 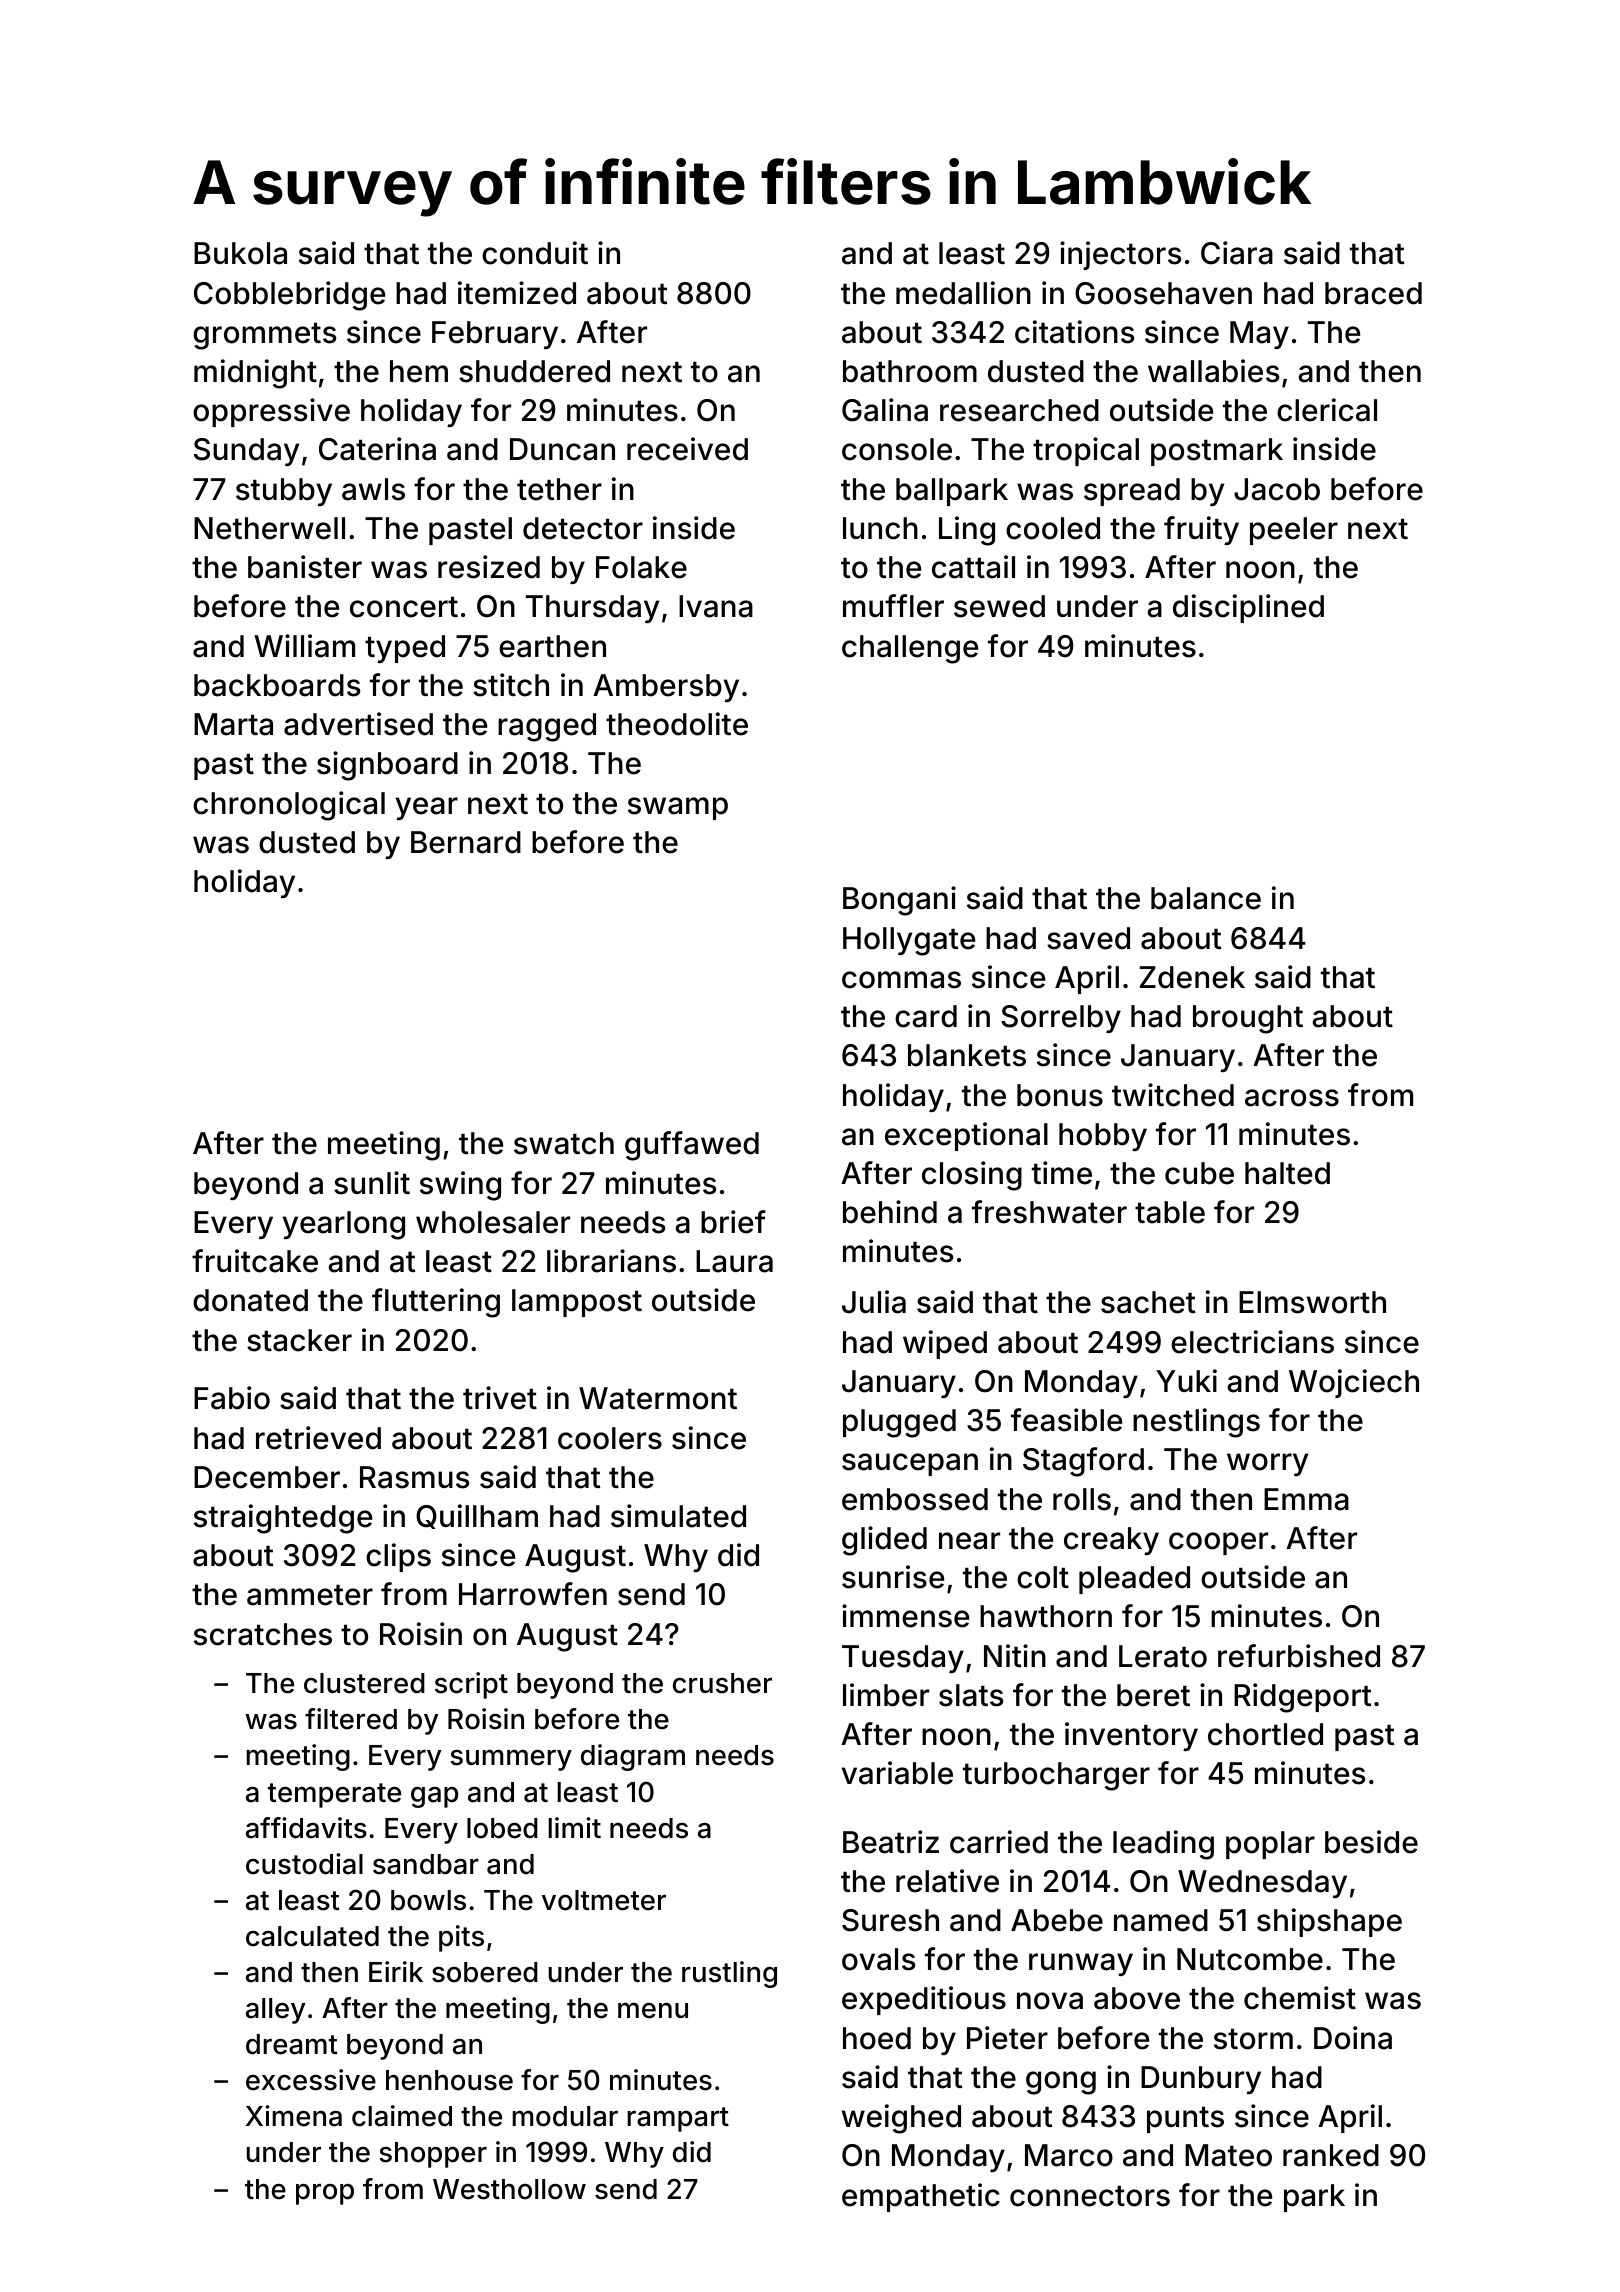 What do you see at coordinates (1088, 938) in the screenshot?
I see `saved` at bounding box center [1088, 938].
